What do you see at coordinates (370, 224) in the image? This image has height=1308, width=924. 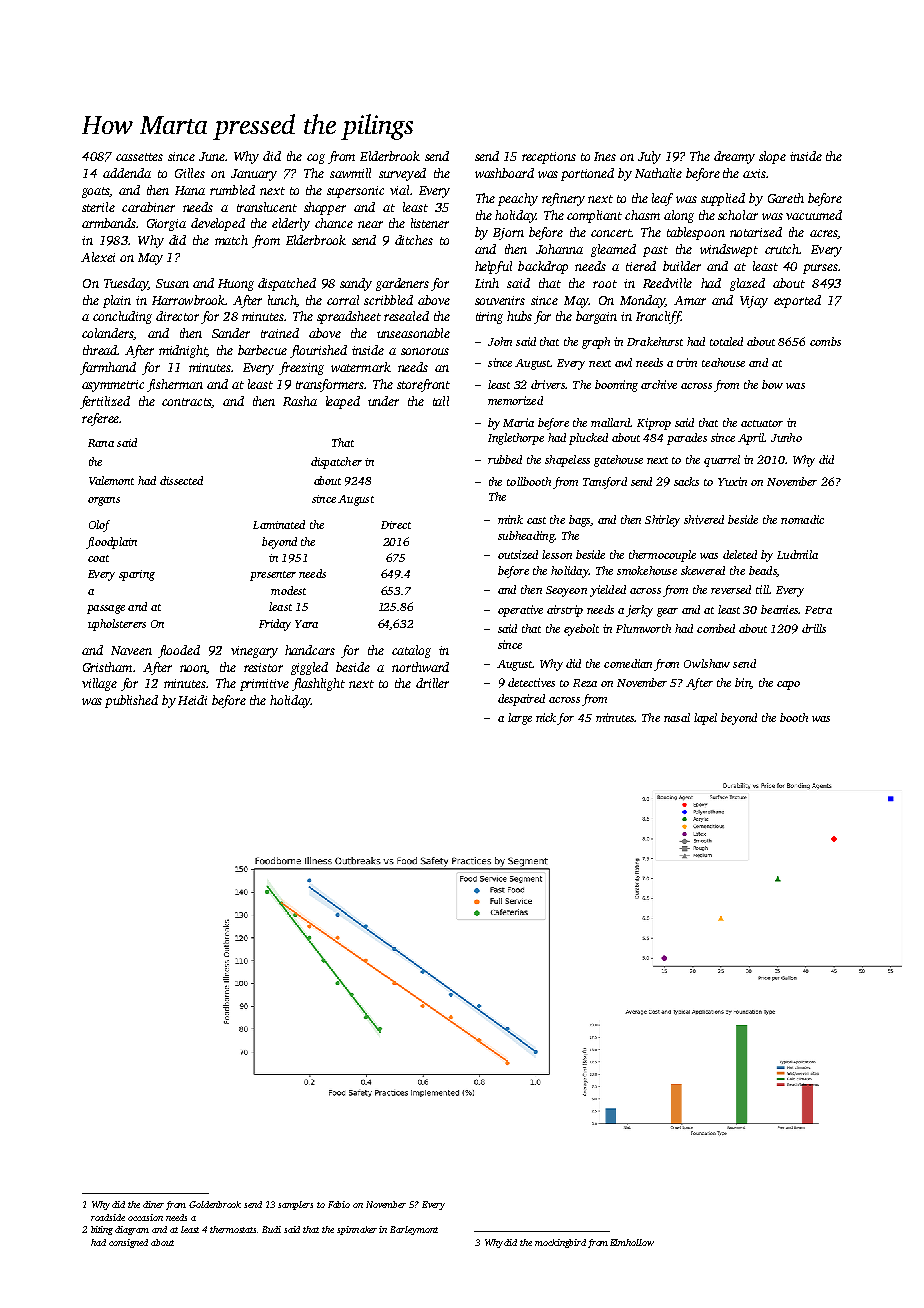 I see `near` at bounding box center [370, 224].
